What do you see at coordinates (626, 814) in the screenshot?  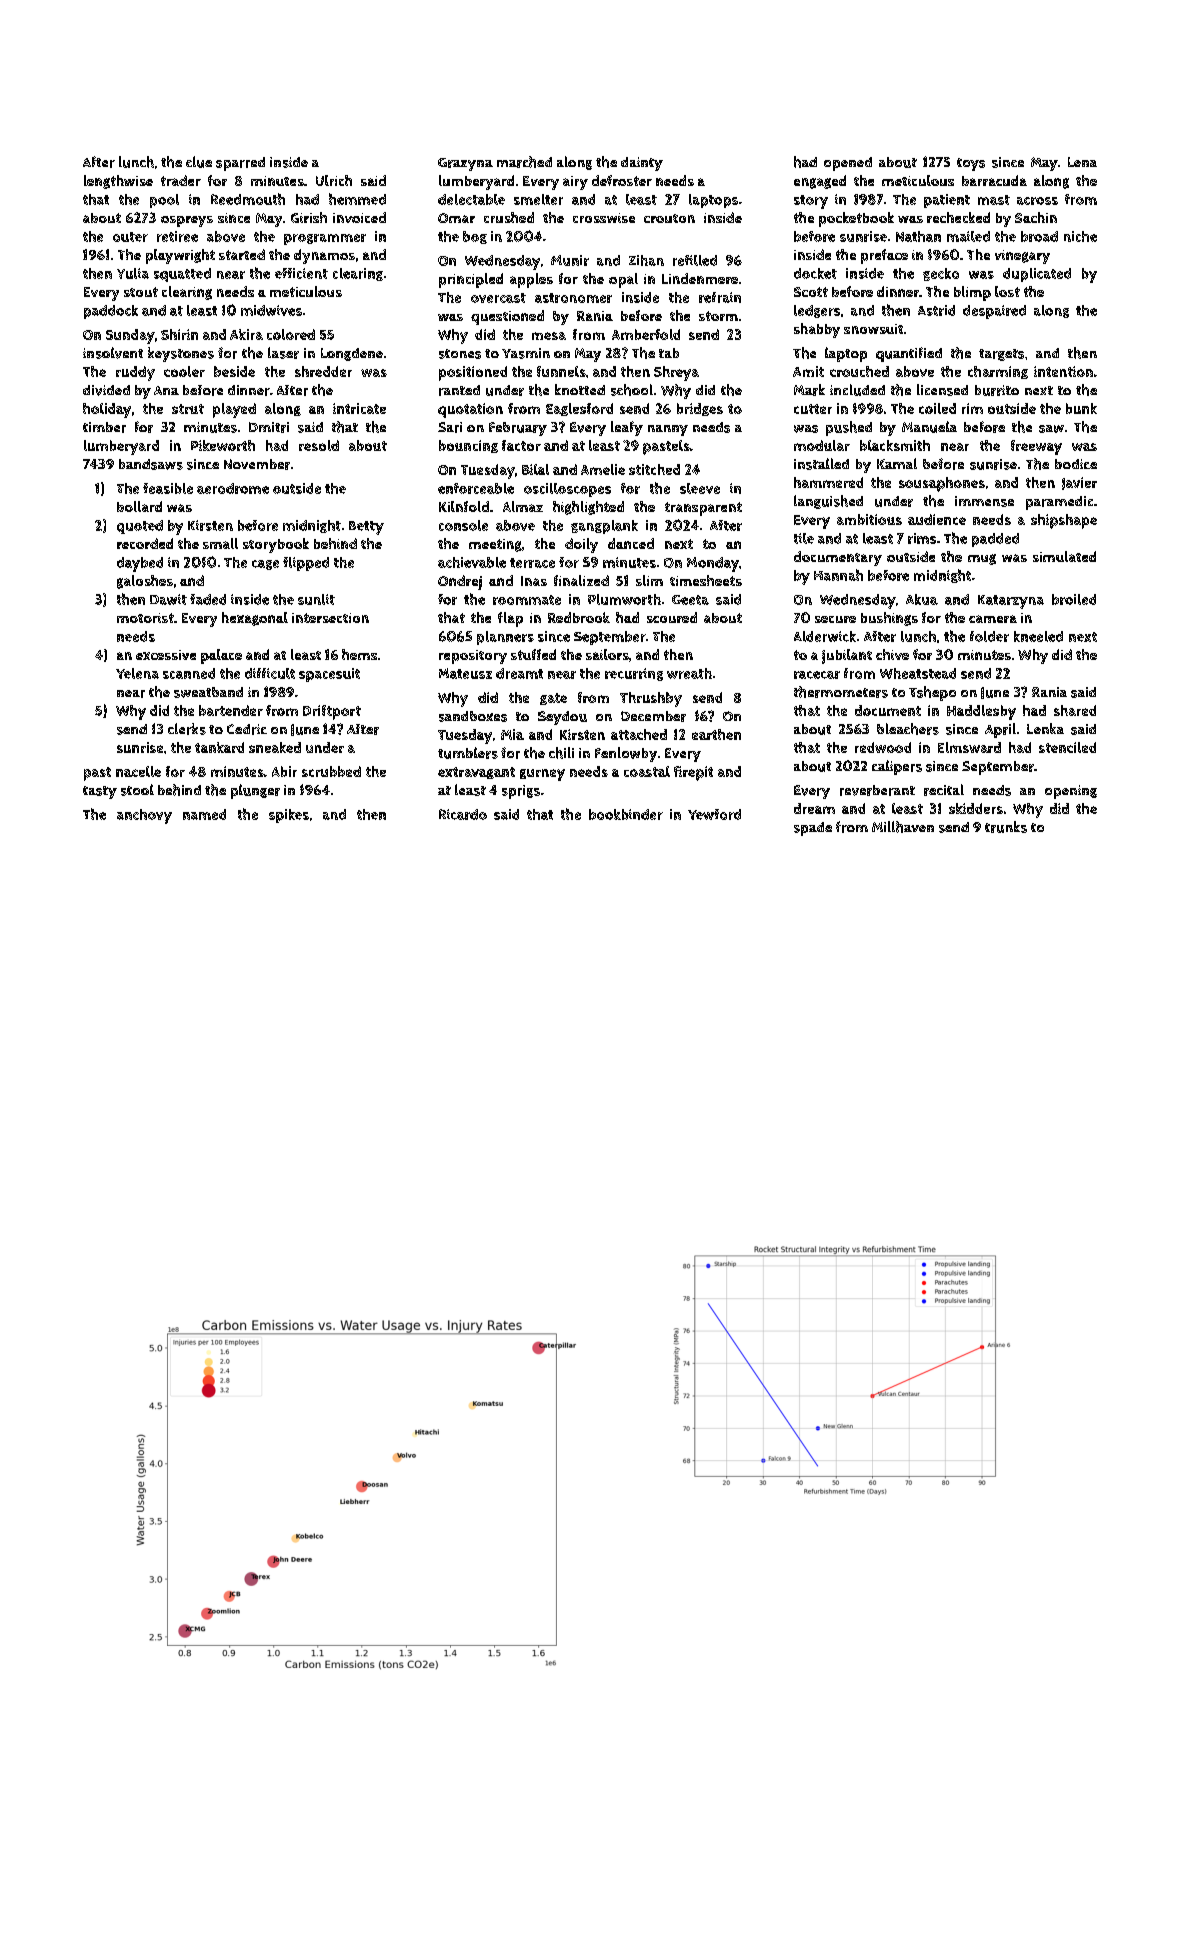 I see `bookbinder` at bounding box center [626, 814].
